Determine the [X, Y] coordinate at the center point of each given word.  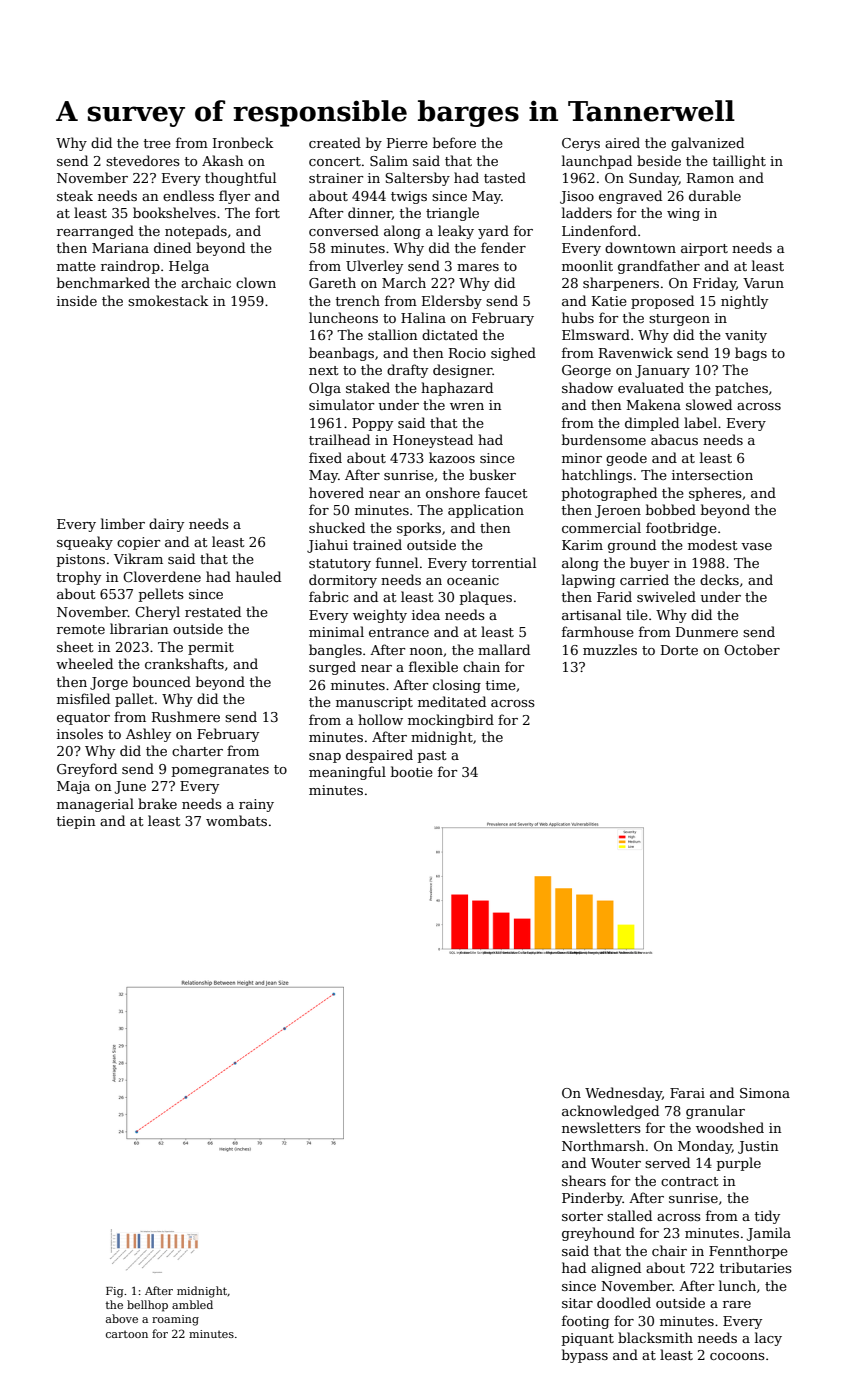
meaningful [347, 773]
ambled [192, 1304]
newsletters [601, 1127]
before [454, 142]
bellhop [147, 1306]
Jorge [109, 683]
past [432, 757]
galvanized [707, 144]
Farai [687, 1093]
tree [157, 143]
